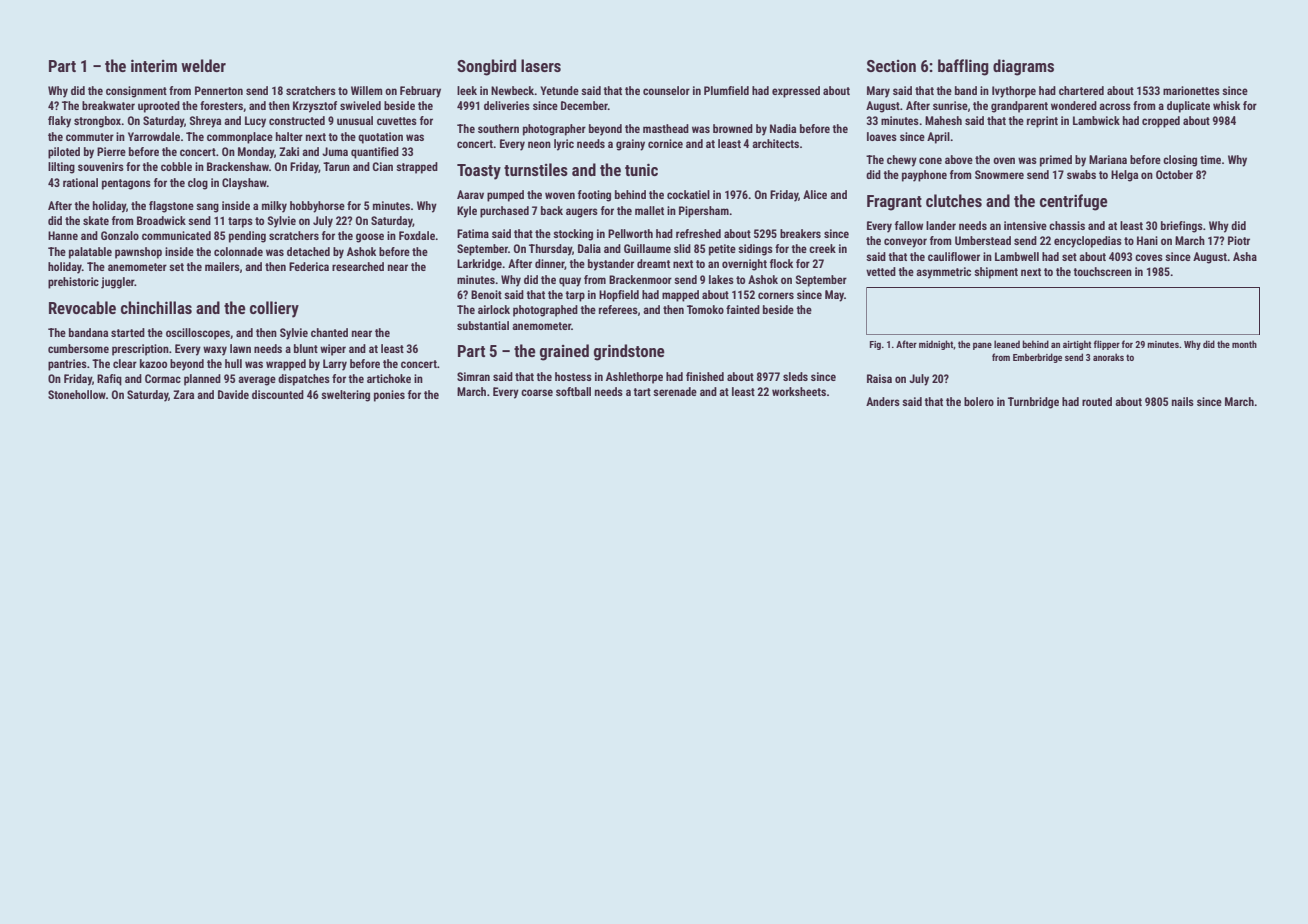 The image size is (1308, 924). What do you see at coordinates (541, 65) in the screenshot?
I see `lasers` at bounding box center [541, 65].
